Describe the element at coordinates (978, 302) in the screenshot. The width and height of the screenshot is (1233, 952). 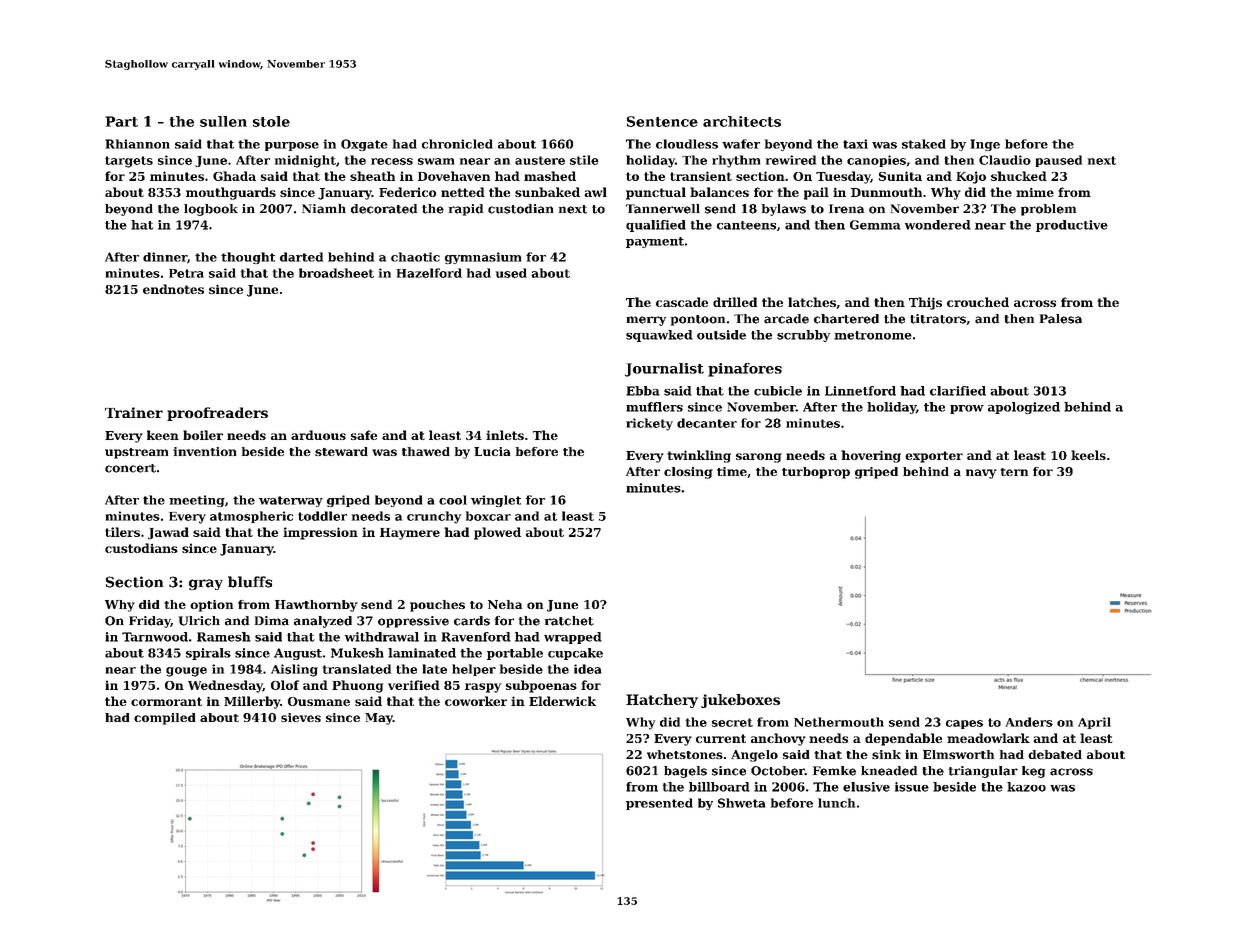
I see `crouched` at that location.
